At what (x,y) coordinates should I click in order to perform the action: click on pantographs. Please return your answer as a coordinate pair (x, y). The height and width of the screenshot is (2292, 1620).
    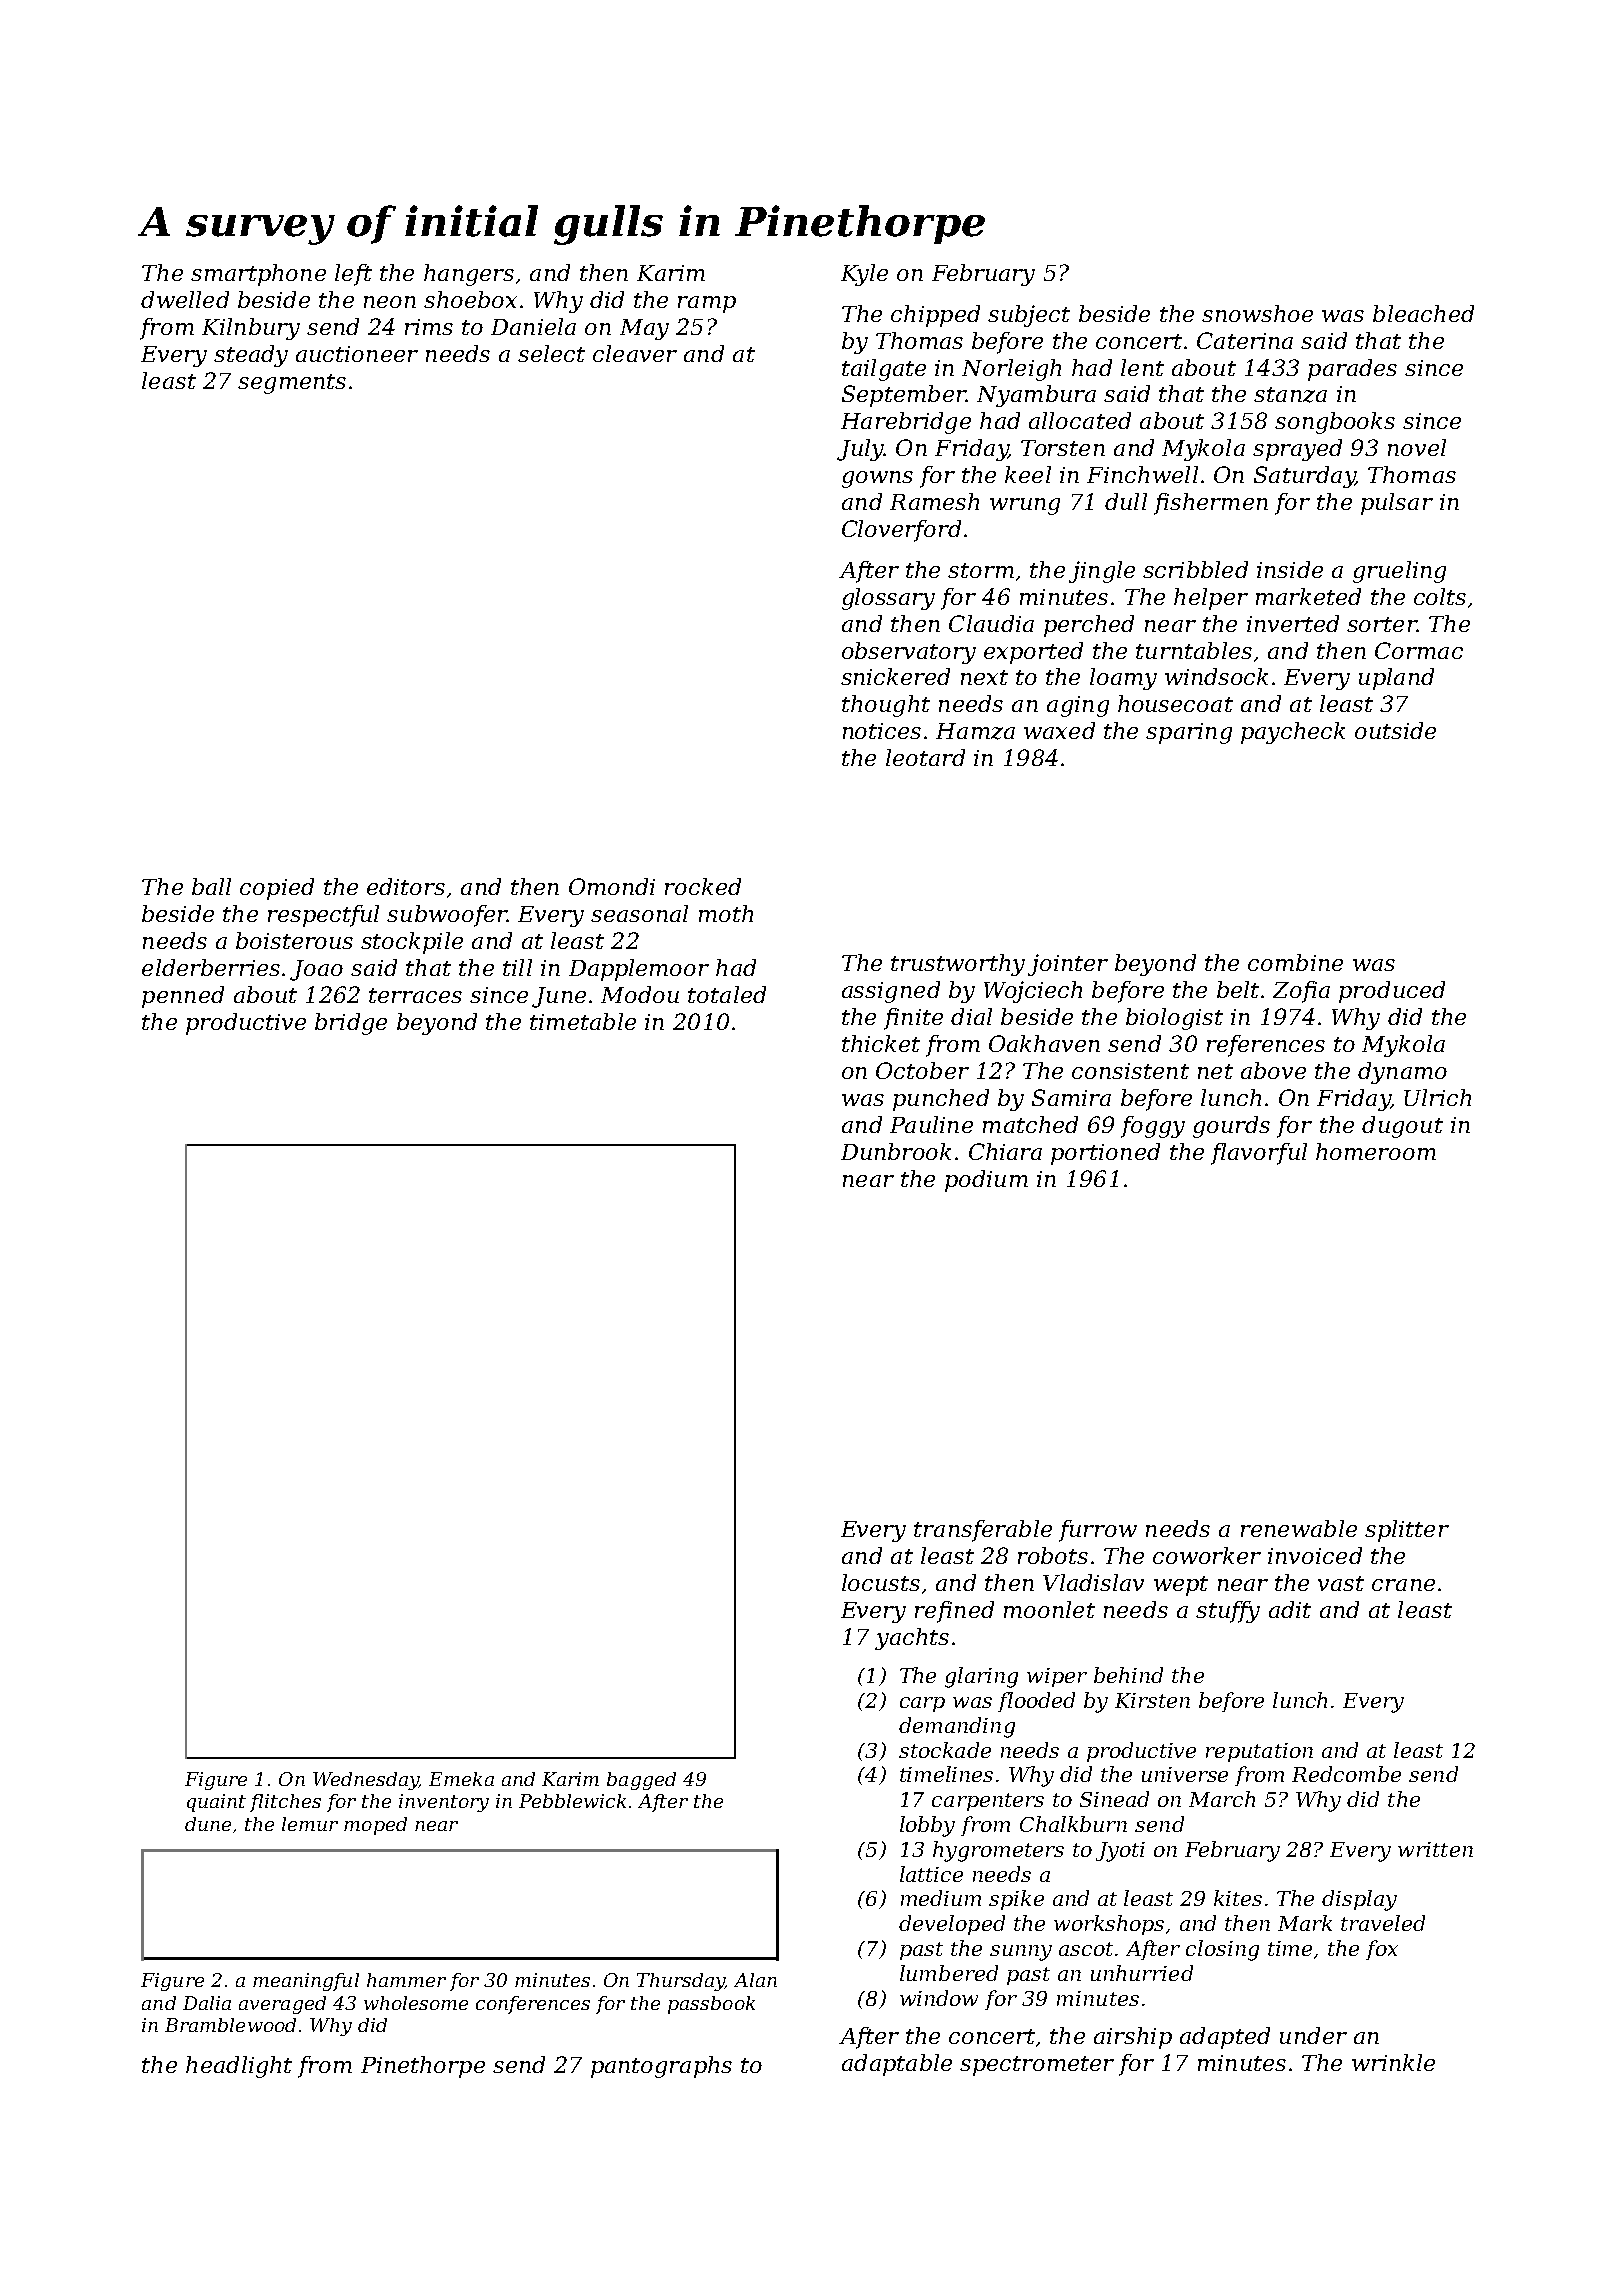
    Looking at the image, I should click on (661, 2067).
